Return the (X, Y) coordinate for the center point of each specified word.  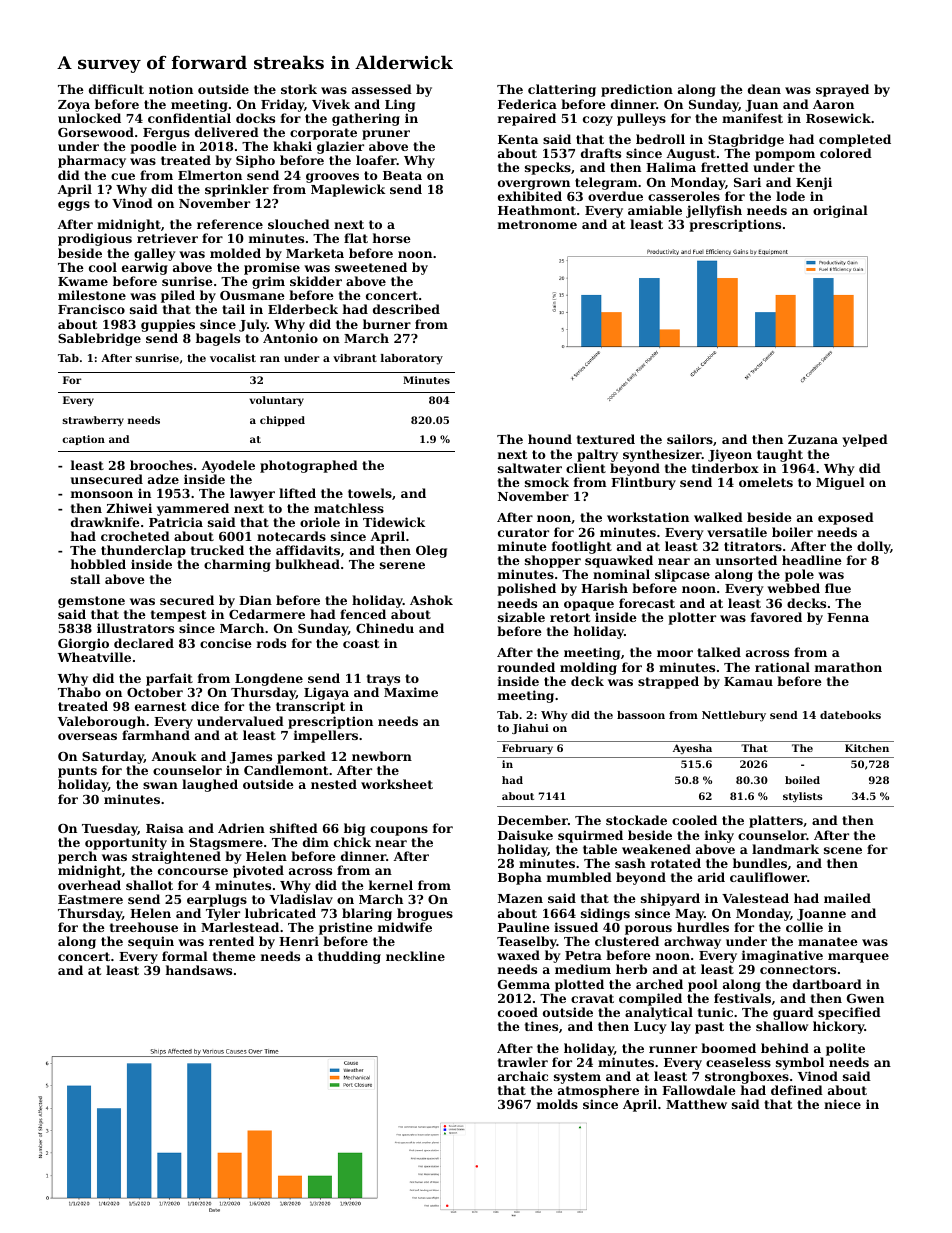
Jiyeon (730, 455)
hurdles (703, 927)
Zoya (74, 106)
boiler (792, 532)
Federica (527, 104)
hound (550, 439)
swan (160, 785)
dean (764, 89)
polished (526, 589)
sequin (151, 942)
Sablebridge (99, 339)
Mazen (520, 898)
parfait (169, 679)
